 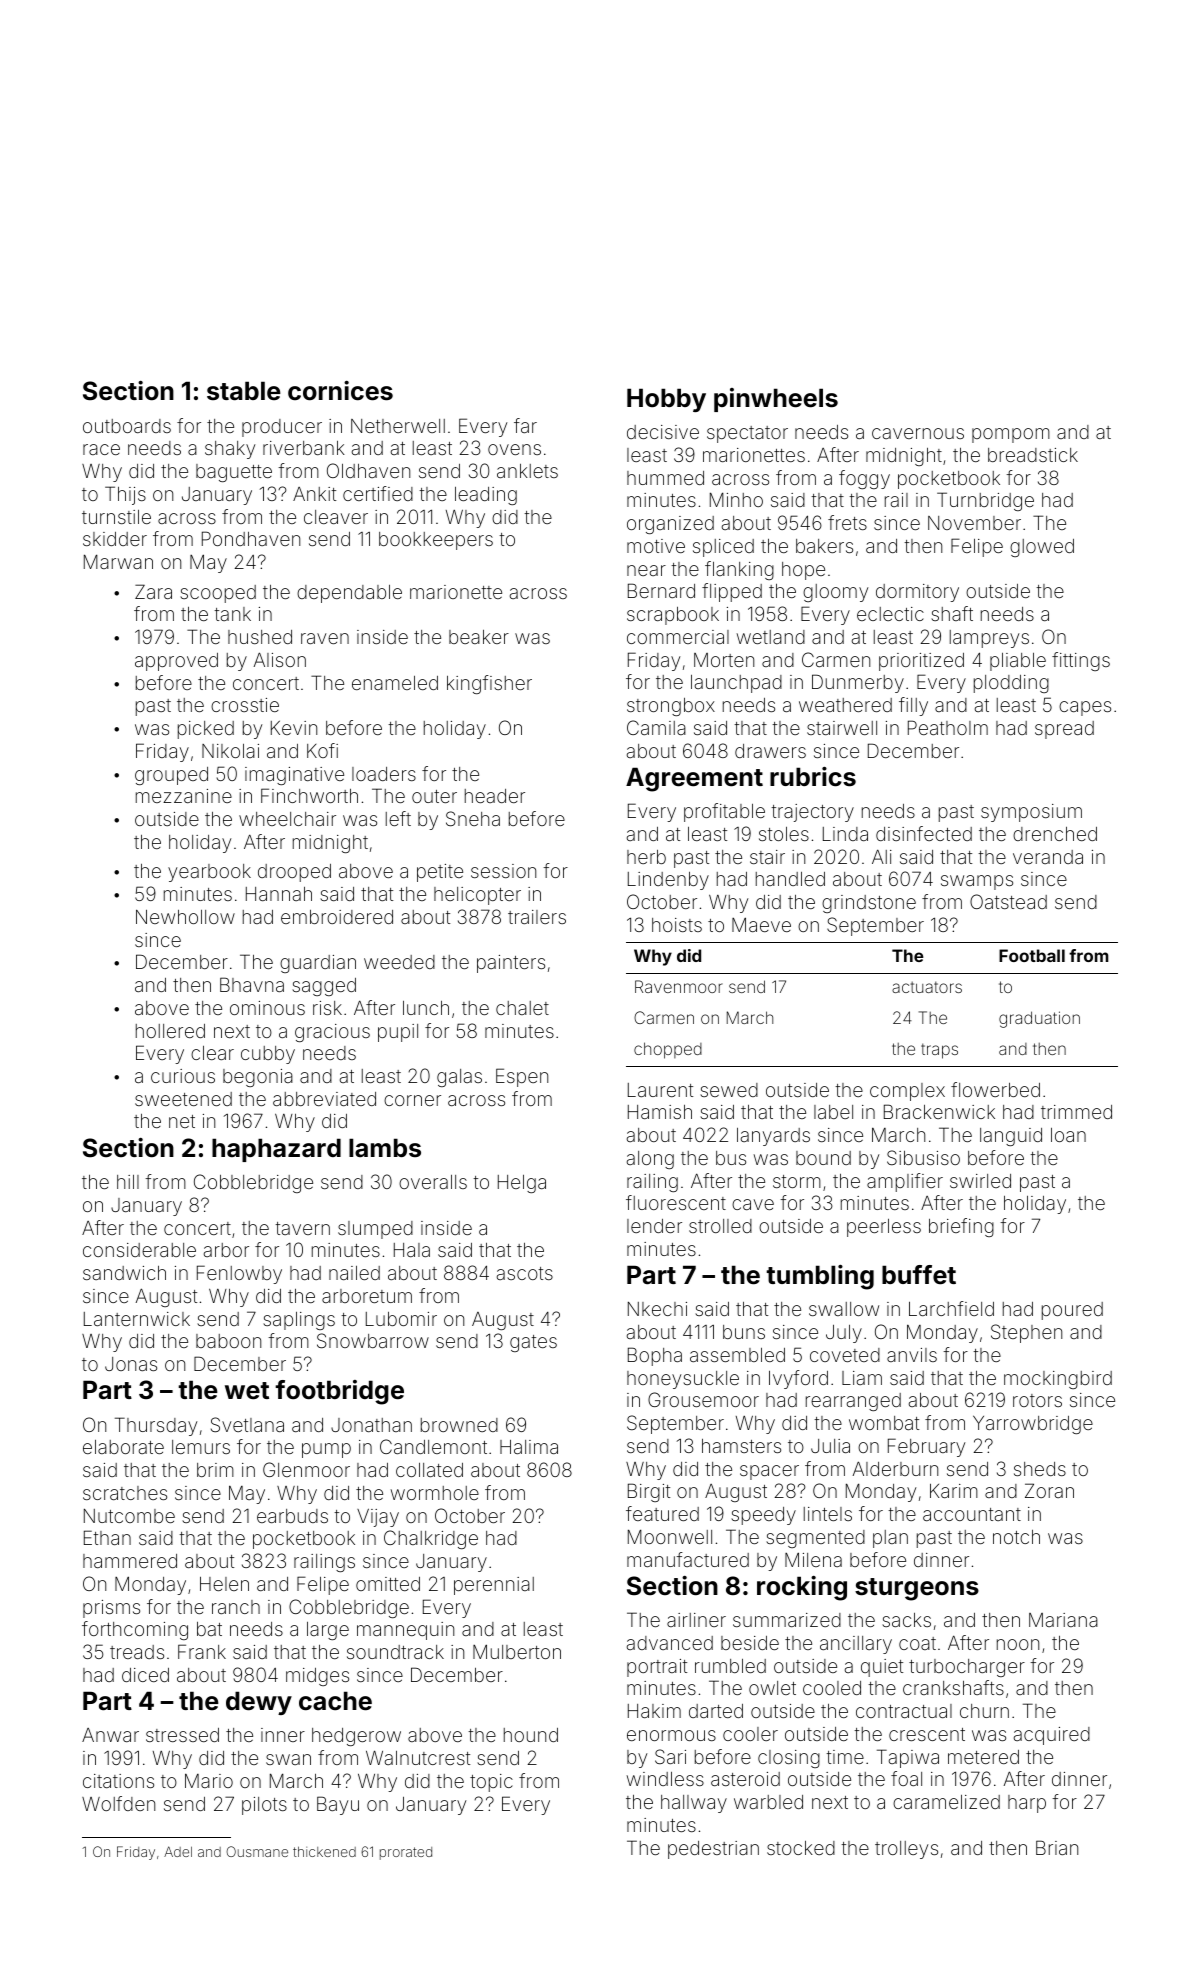 I want to click on windless, so click(x=665, y=1779).
